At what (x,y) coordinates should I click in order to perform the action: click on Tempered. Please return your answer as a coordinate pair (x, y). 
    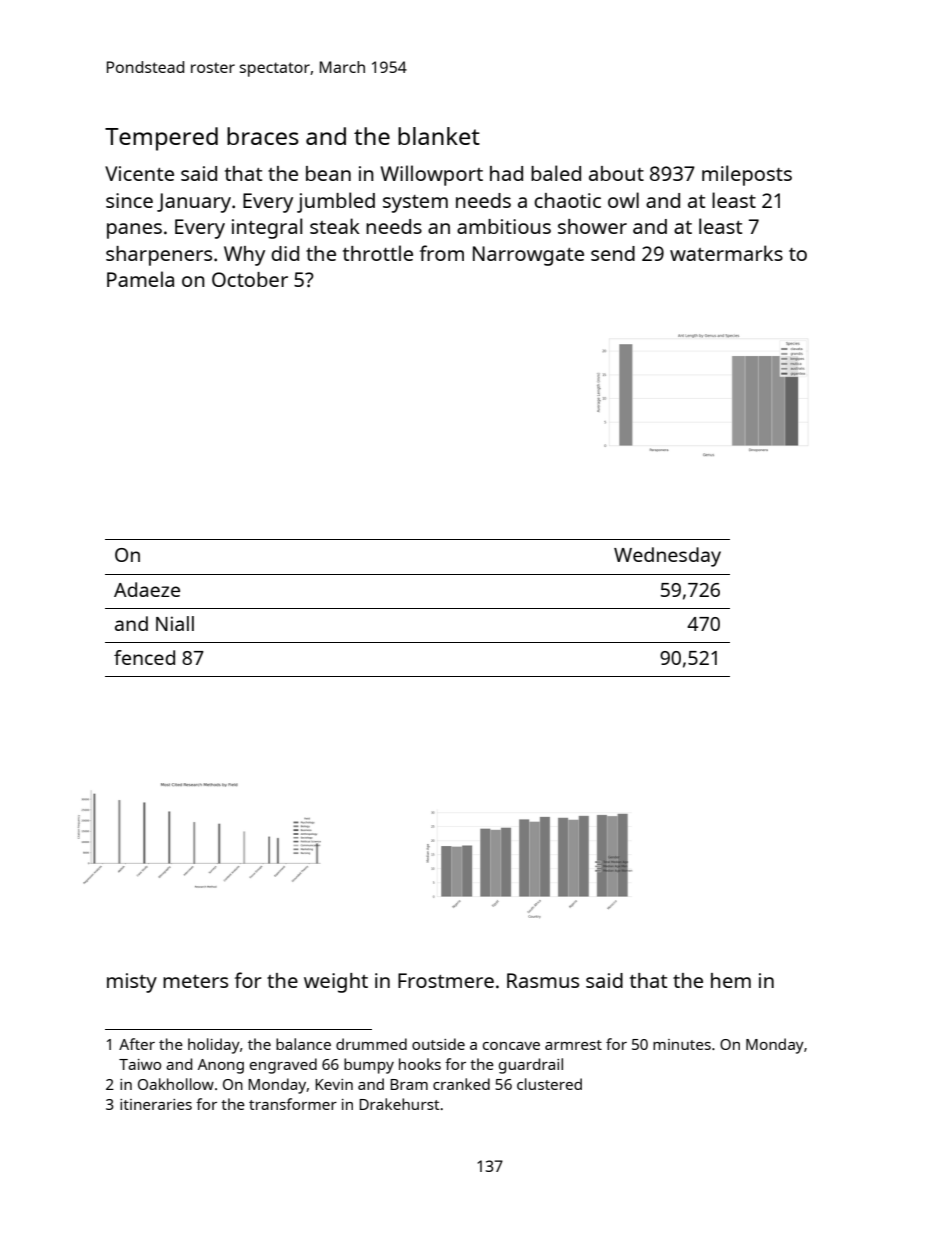
    Looking at the image, I should click on (161, 139).
